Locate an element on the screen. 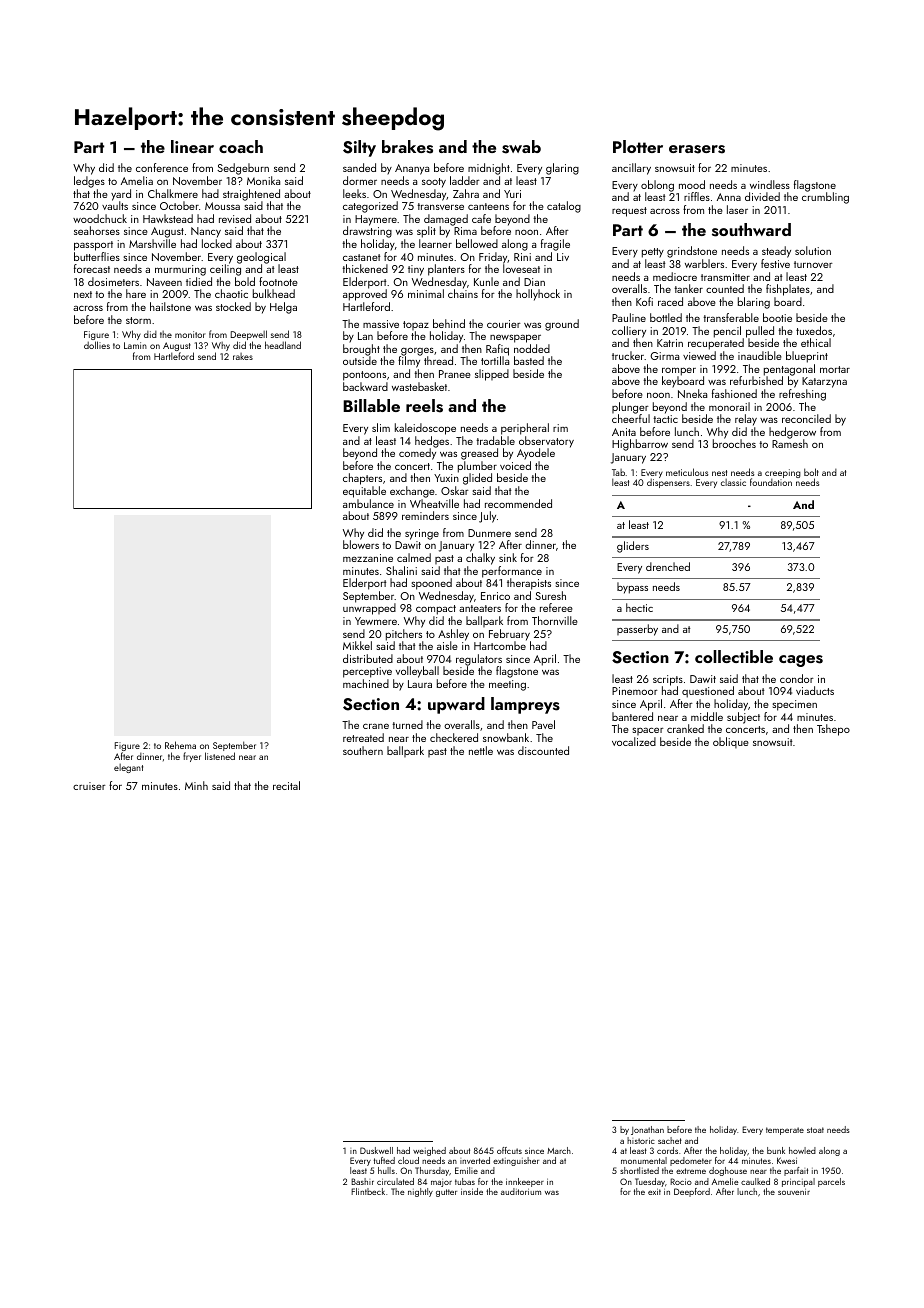 This screenshot has height=1308, width=924. ethical is located at coordinates (816, 342).
